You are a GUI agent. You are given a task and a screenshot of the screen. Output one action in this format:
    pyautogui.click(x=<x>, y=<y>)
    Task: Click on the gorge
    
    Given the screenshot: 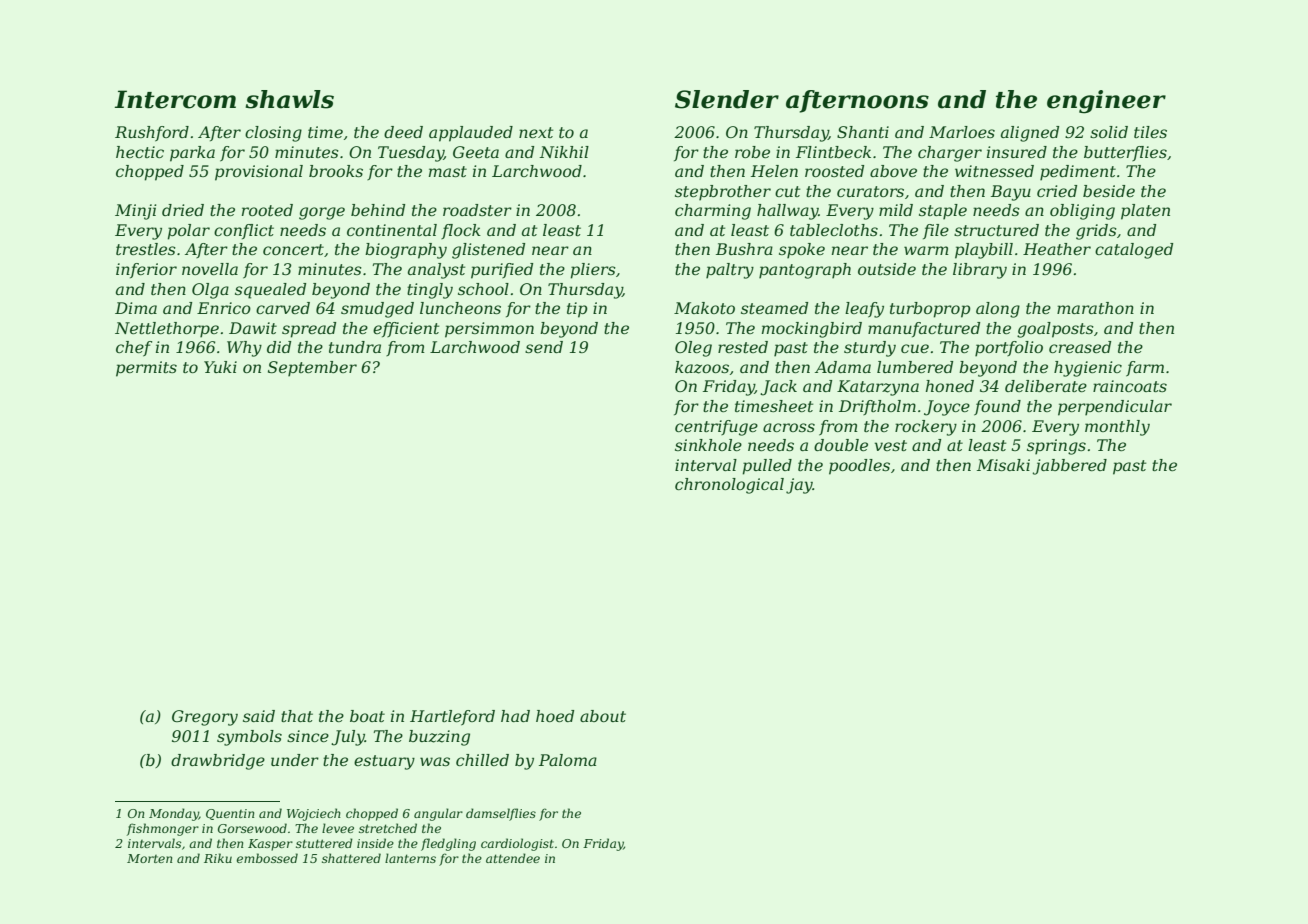 What is the action you would take?
    pyautogui.click(x=322, y=213)
